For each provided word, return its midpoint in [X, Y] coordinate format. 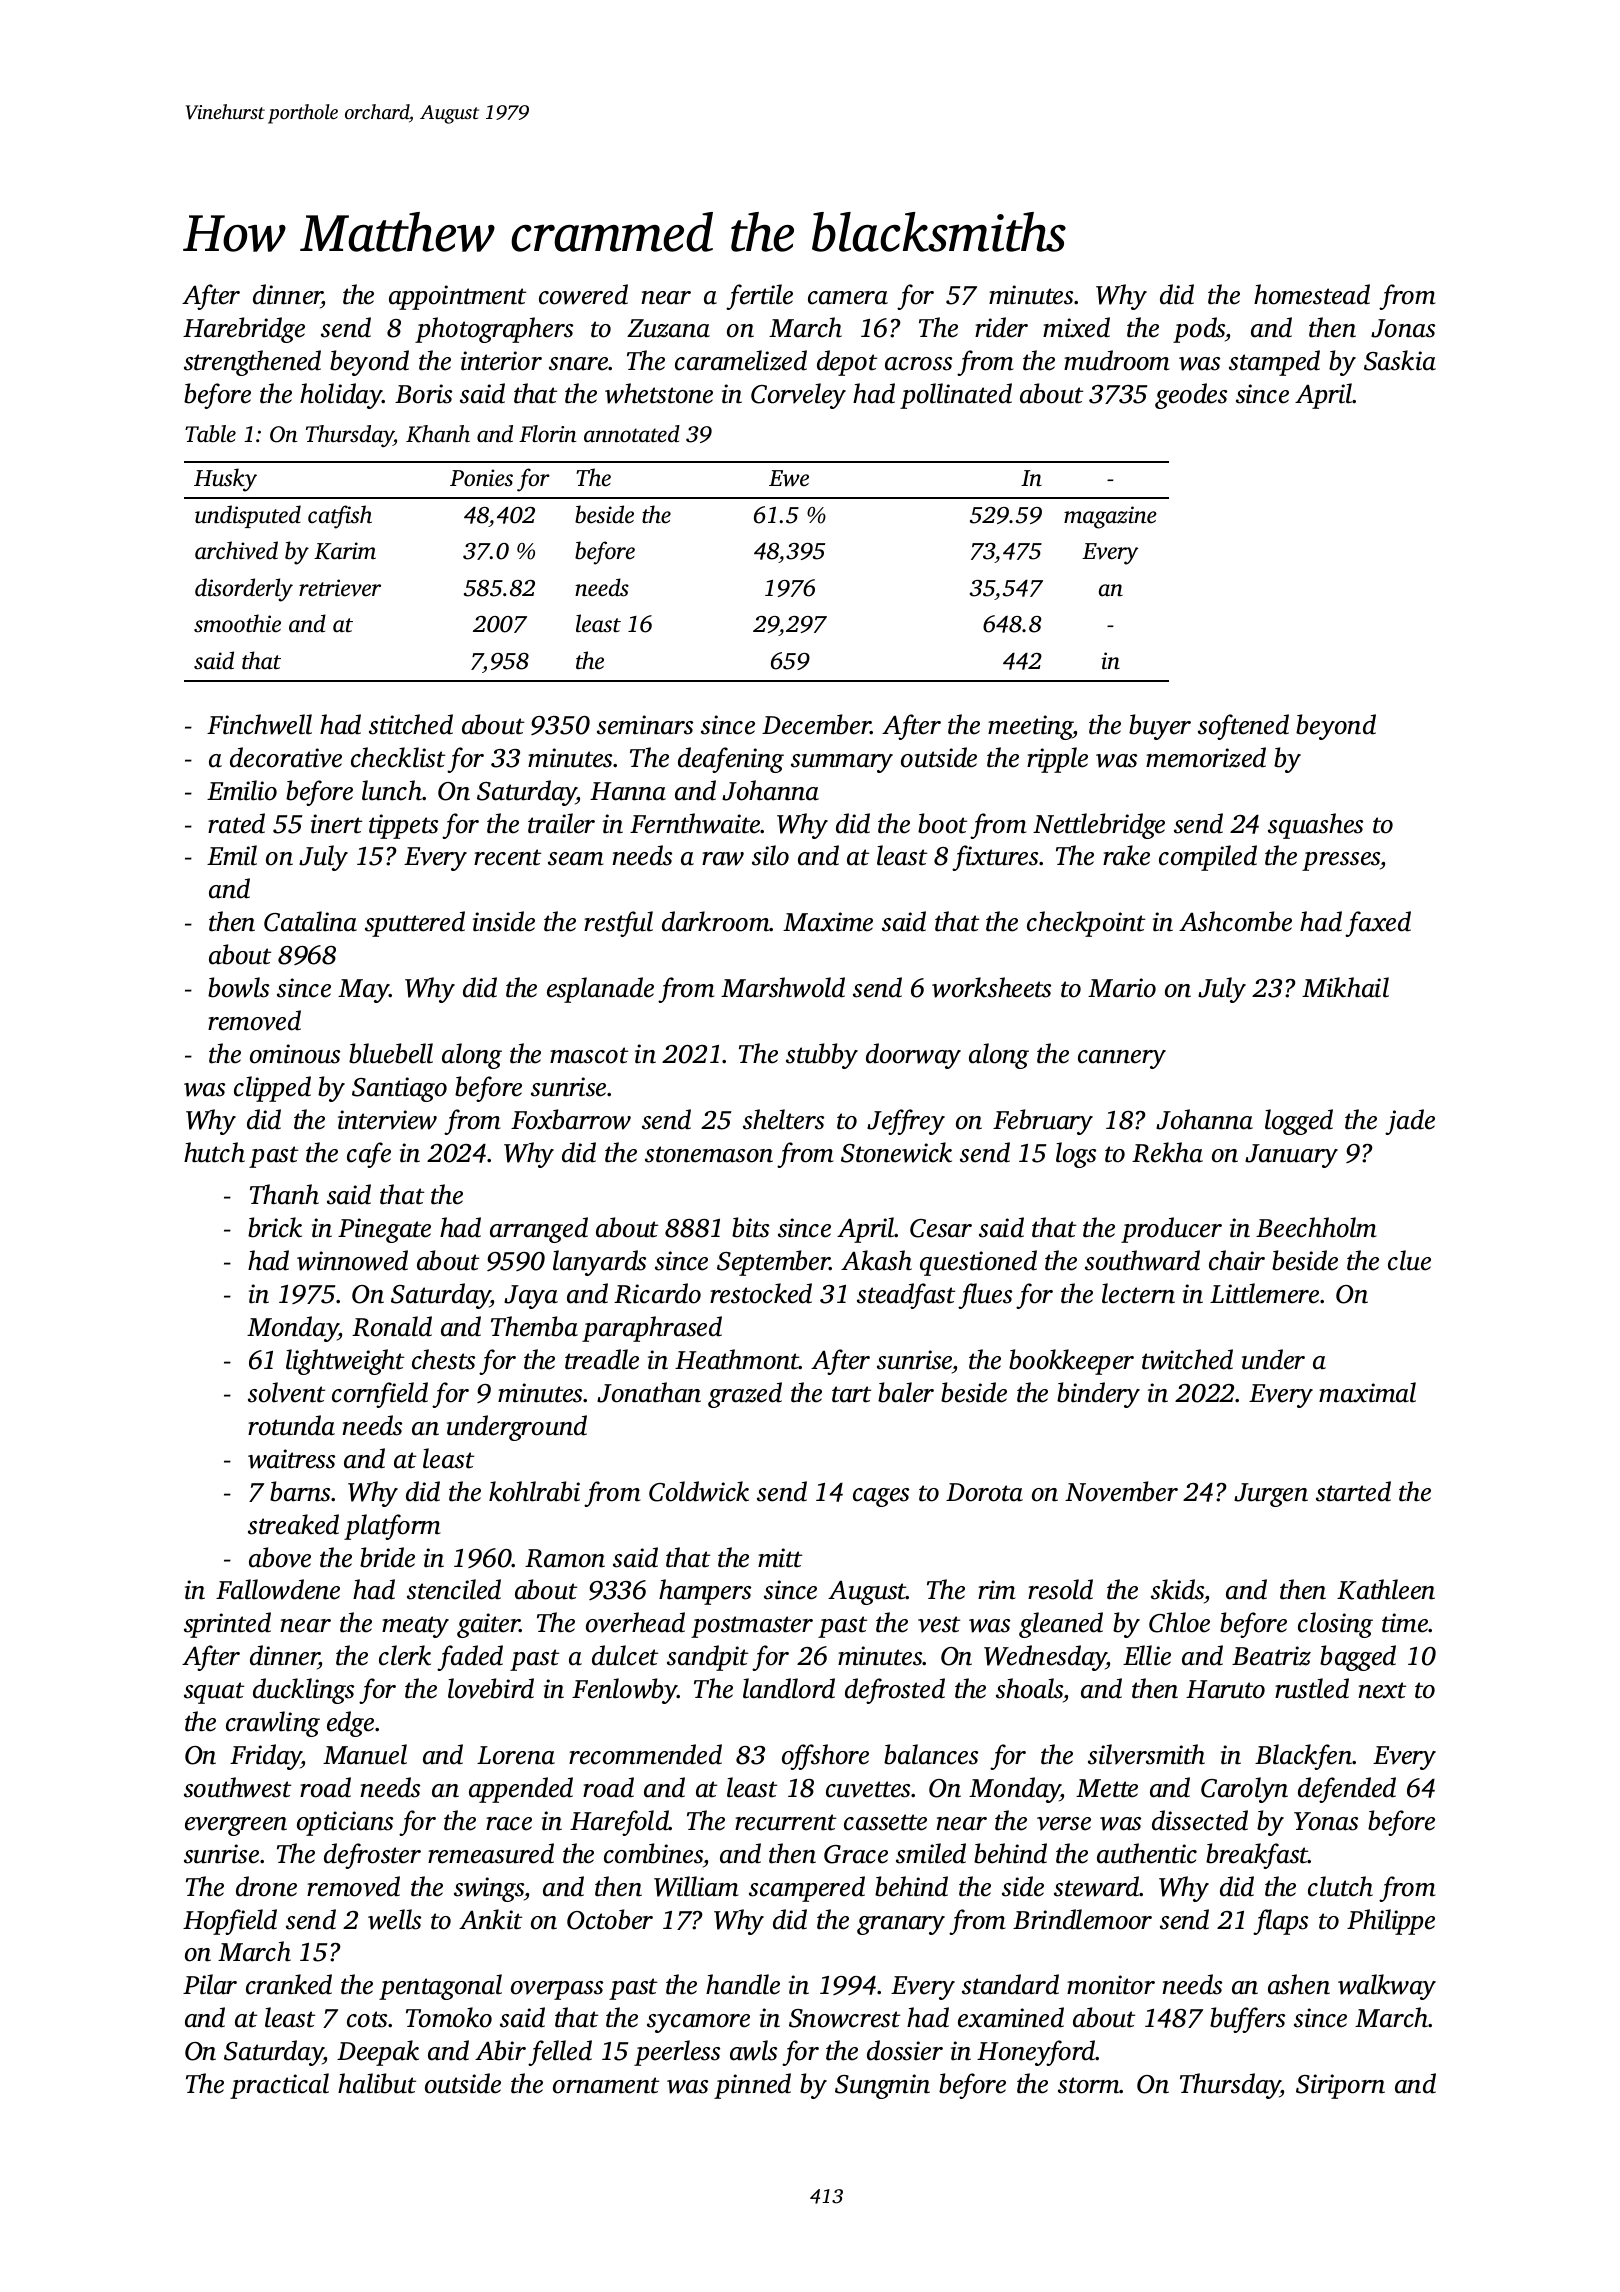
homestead [1312, 294]
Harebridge [244, 330]
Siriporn [1340, 2086]
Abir [500, 2050]
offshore [825, 1757]
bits [750, 1227]
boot [942, 823]
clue [1409, 1260]
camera [848, 298]
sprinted [227, 1625]
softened [1243, 727]
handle [743, 1984]
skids [1178, 1591]
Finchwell [259, 724]
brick [275, 1227]
